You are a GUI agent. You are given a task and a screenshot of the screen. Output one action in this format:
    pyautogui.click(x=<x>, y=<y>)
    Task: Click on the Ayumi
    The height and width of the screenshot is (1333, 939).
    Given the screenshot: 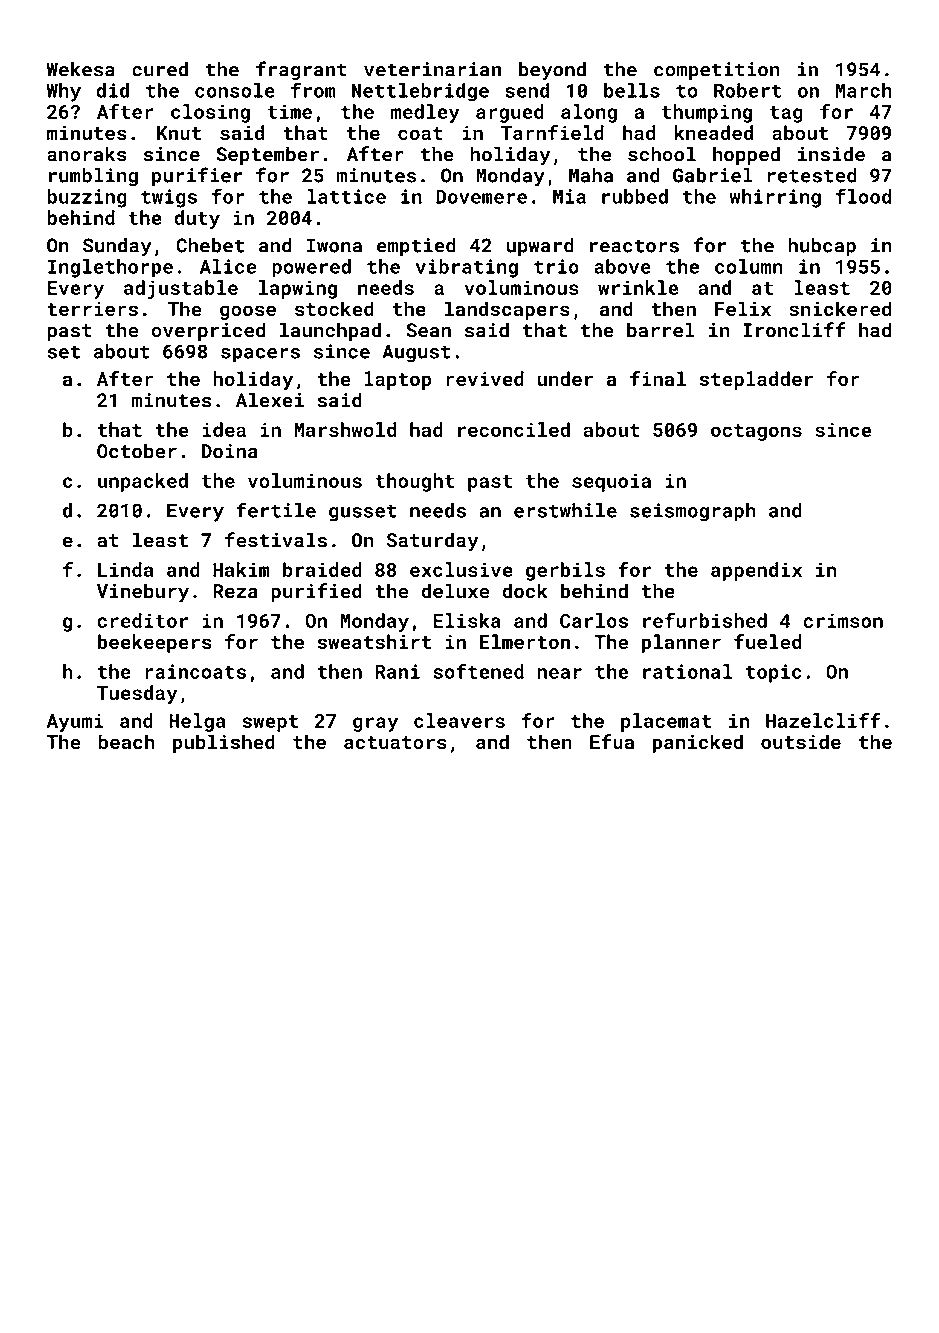 What is the action you would take?
    pyautogui.click(x=75, y=722)
